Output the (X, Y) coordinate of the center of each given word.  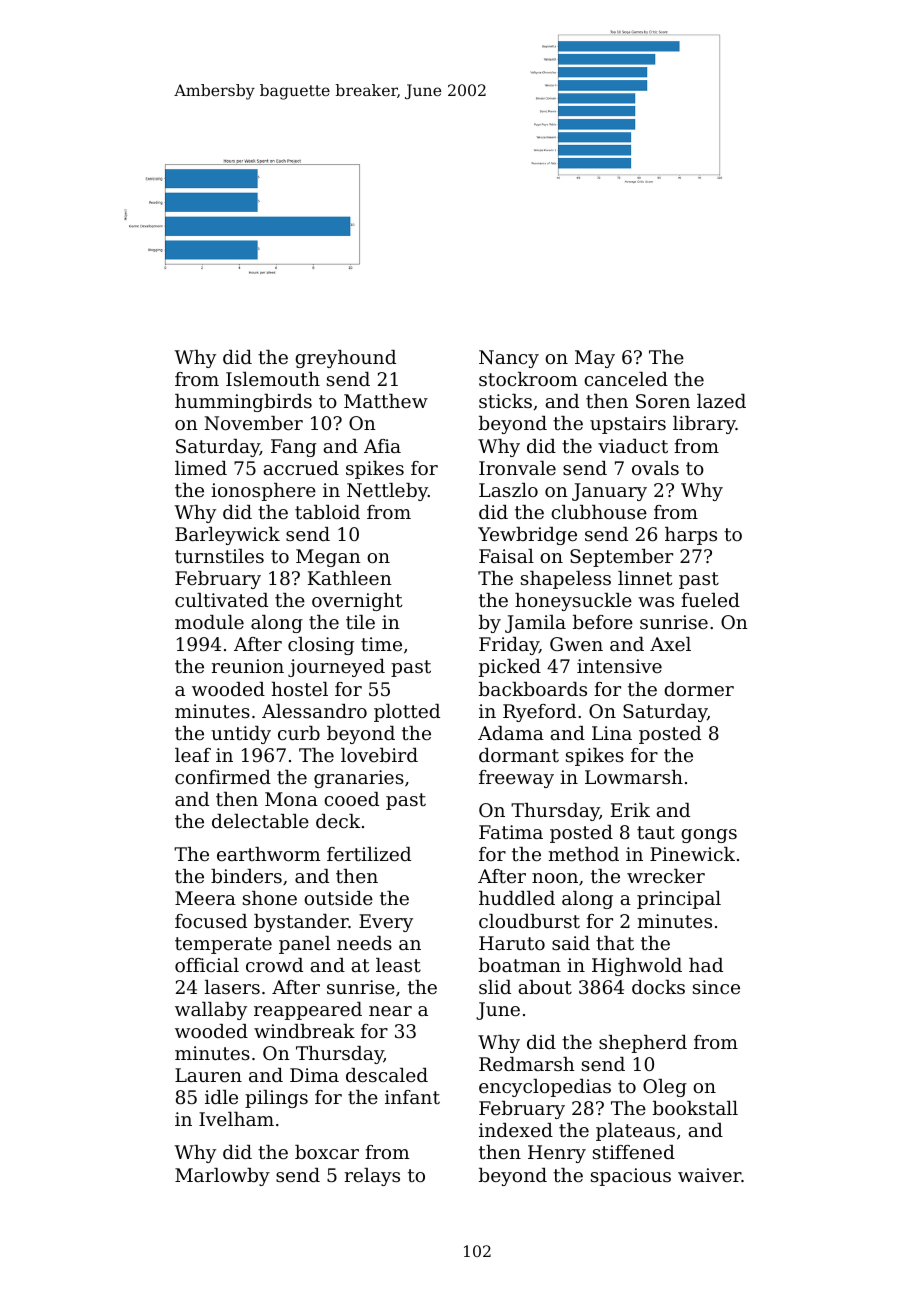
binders (246, 876)
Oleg (665, 1088)
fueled (710, 600)
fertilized (369, 854)
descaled (387, 1075)
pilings (276, 1099)
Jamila (535, 624)
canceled (626, 379)
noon (555, 878)
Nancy (509, 359)
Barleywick (227, 536)
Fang (294, 448)
